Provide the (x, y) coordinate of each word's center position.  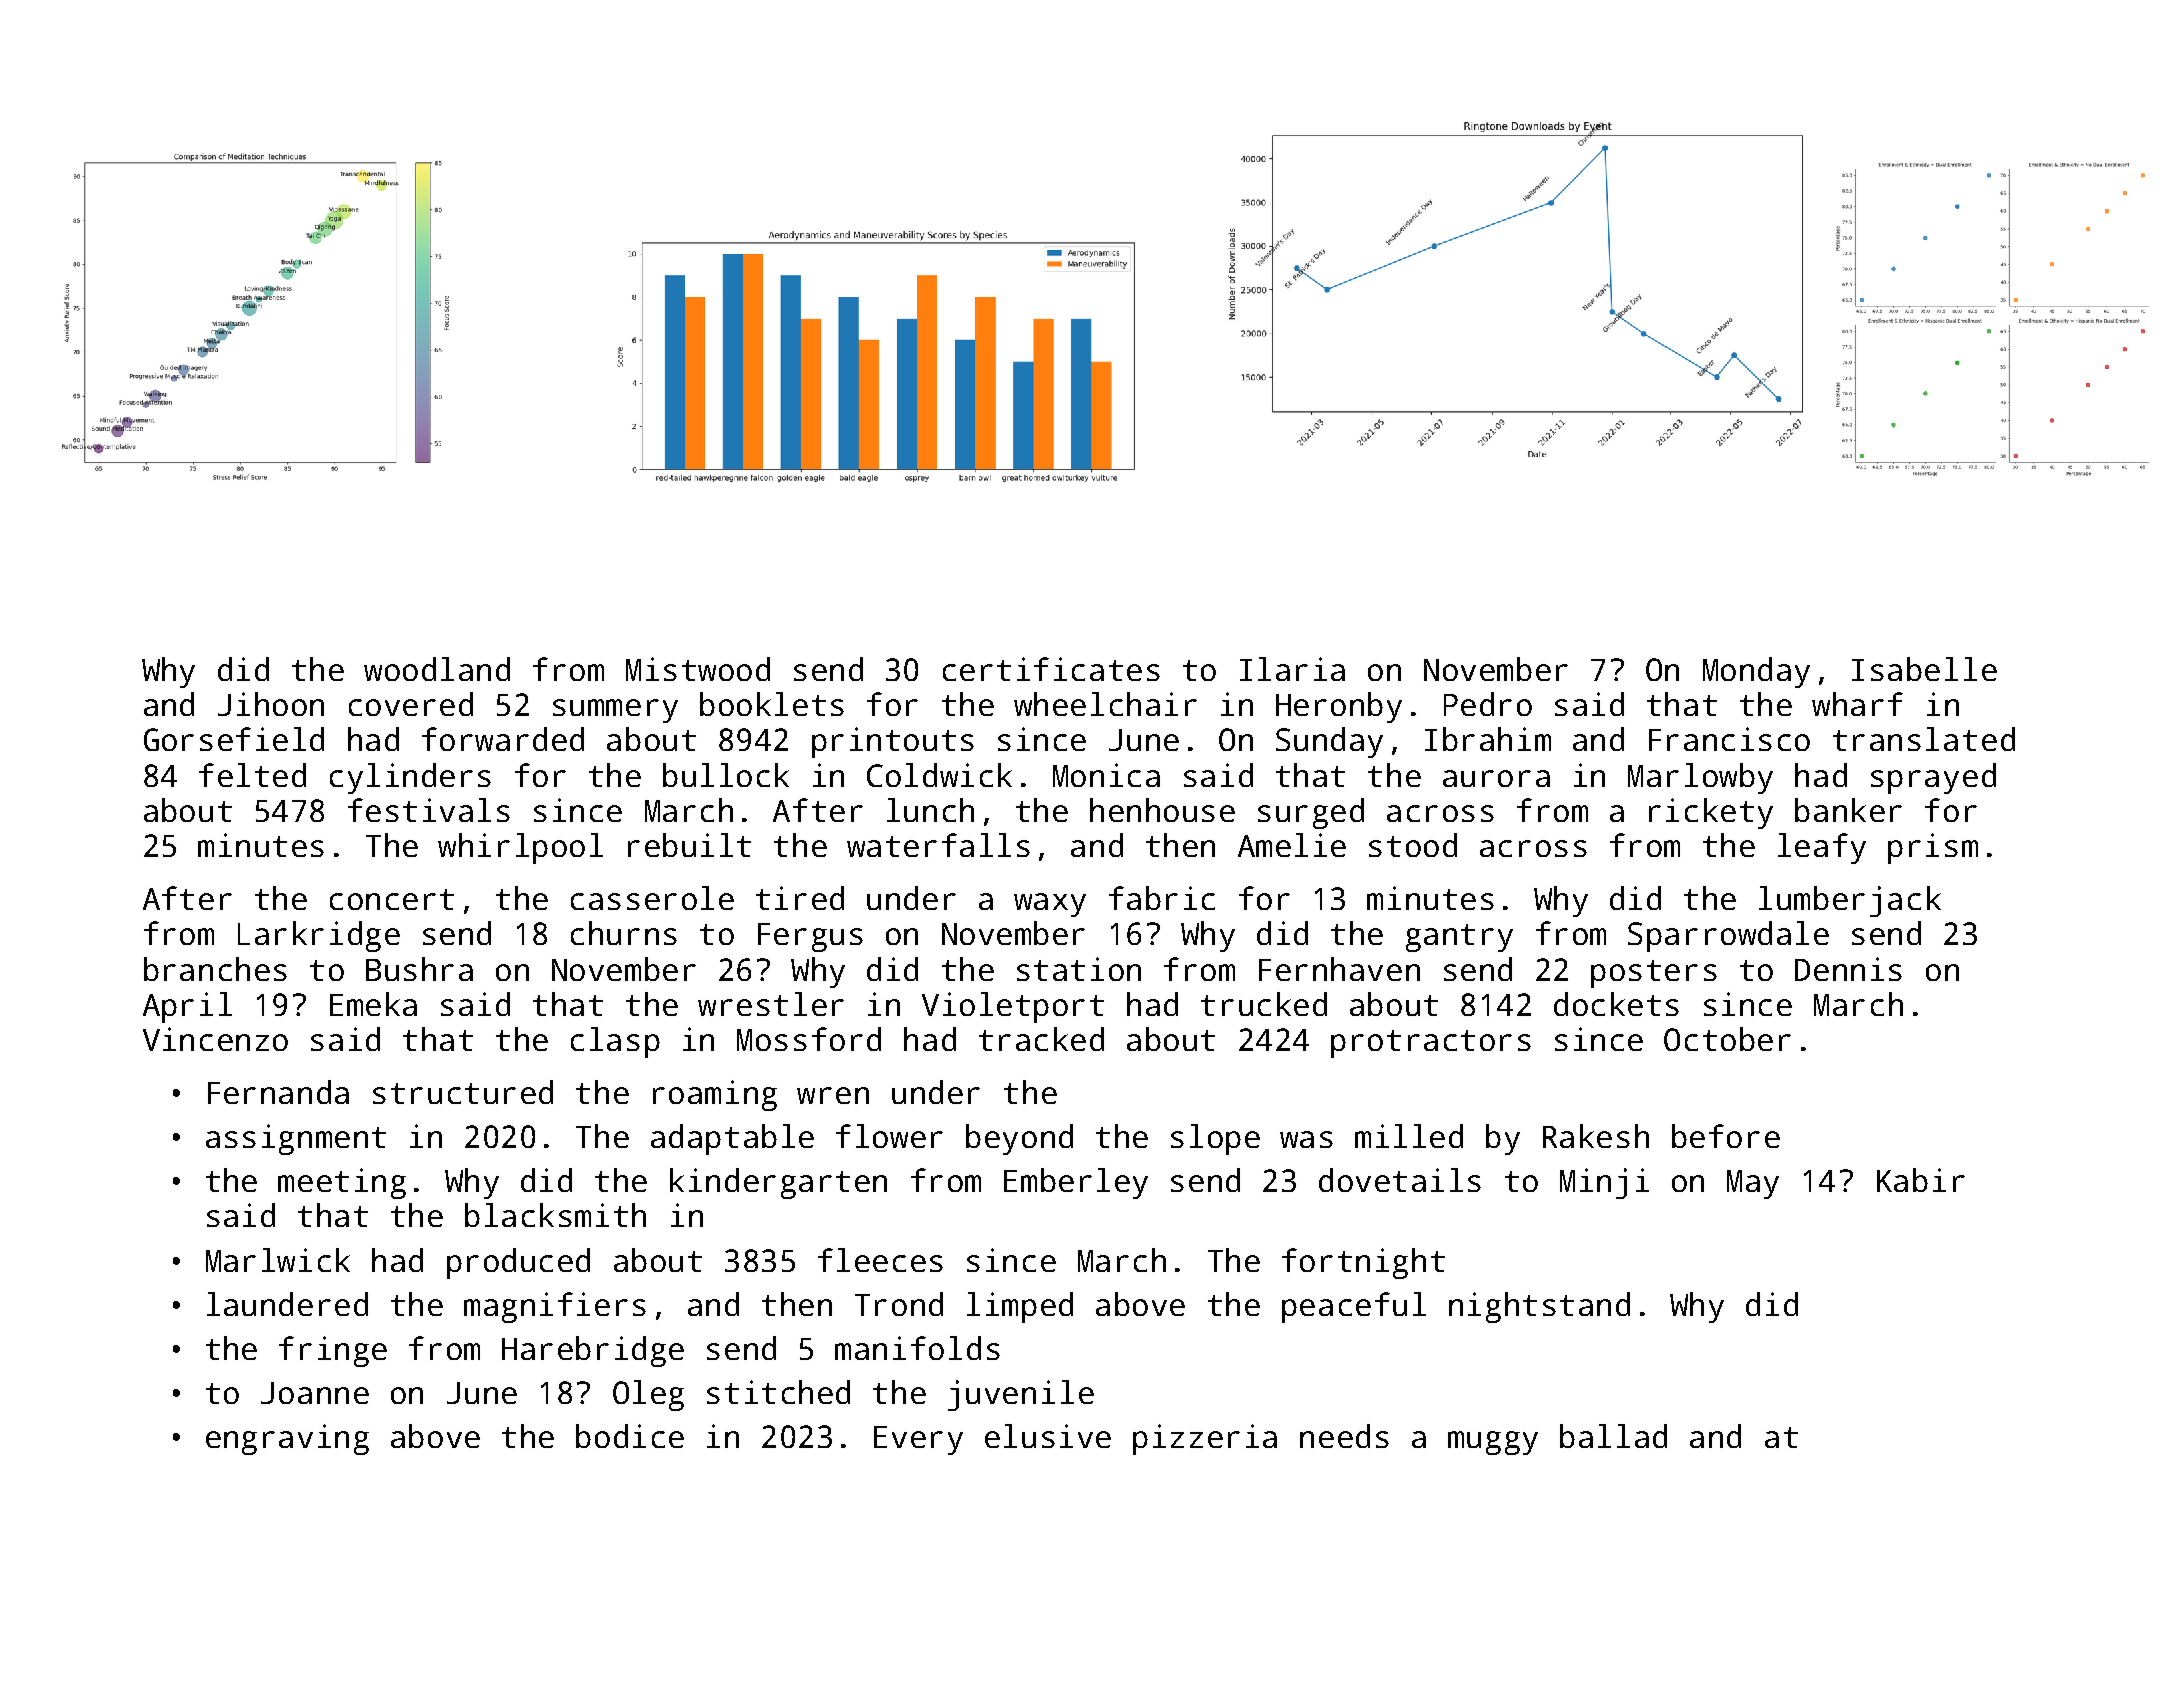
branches (215, 969)
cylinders (410, 778)
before (1726, 1136)
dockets (1616, 1004)
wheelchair (1105, 704)
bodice (630, 1436)
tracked (1041, 1039)
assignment (296, 1139)
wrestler (771, 1004)
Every (918, 1440)
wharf (1857, 704)
